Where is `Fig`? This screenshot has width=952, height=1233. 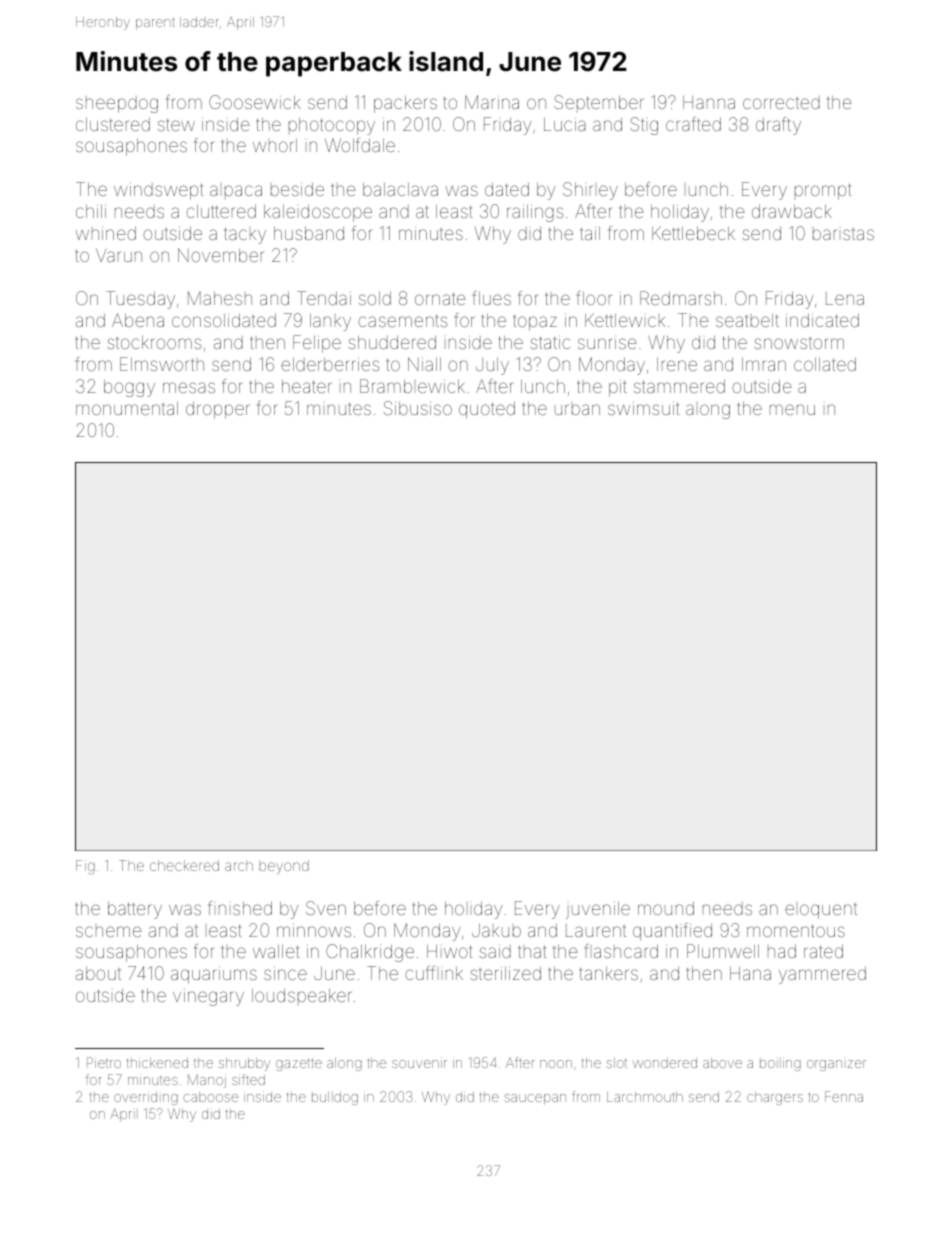
Fig is located at coordinates (85, 867).
